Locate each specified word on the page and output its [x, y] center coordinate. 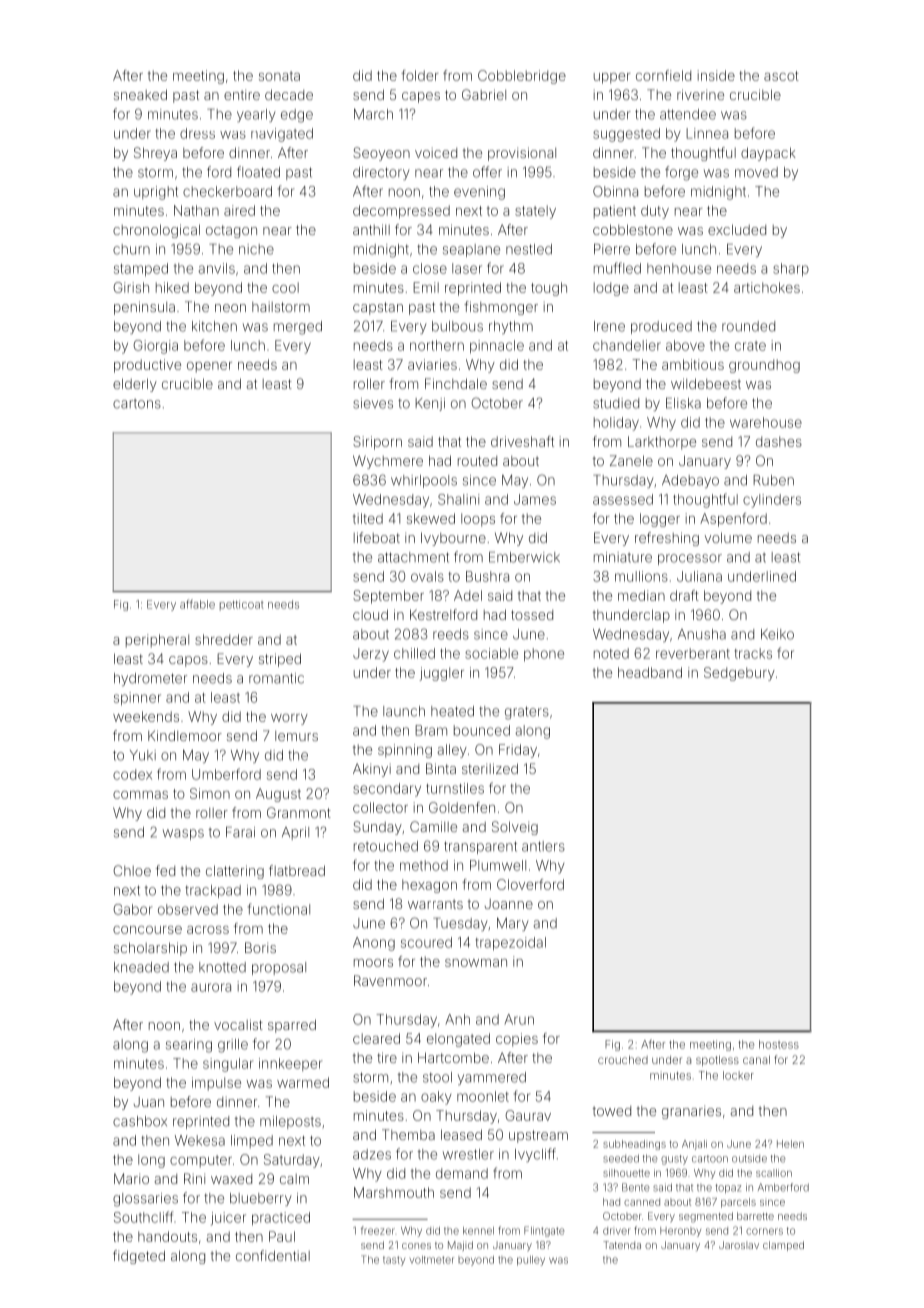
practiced [281, 1219]
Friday [518, 751]
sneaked [140, 94]
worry [289, 719]
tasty [394, 1261]
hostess [779, 1044]
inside [716, 75]
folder [419, 75]
